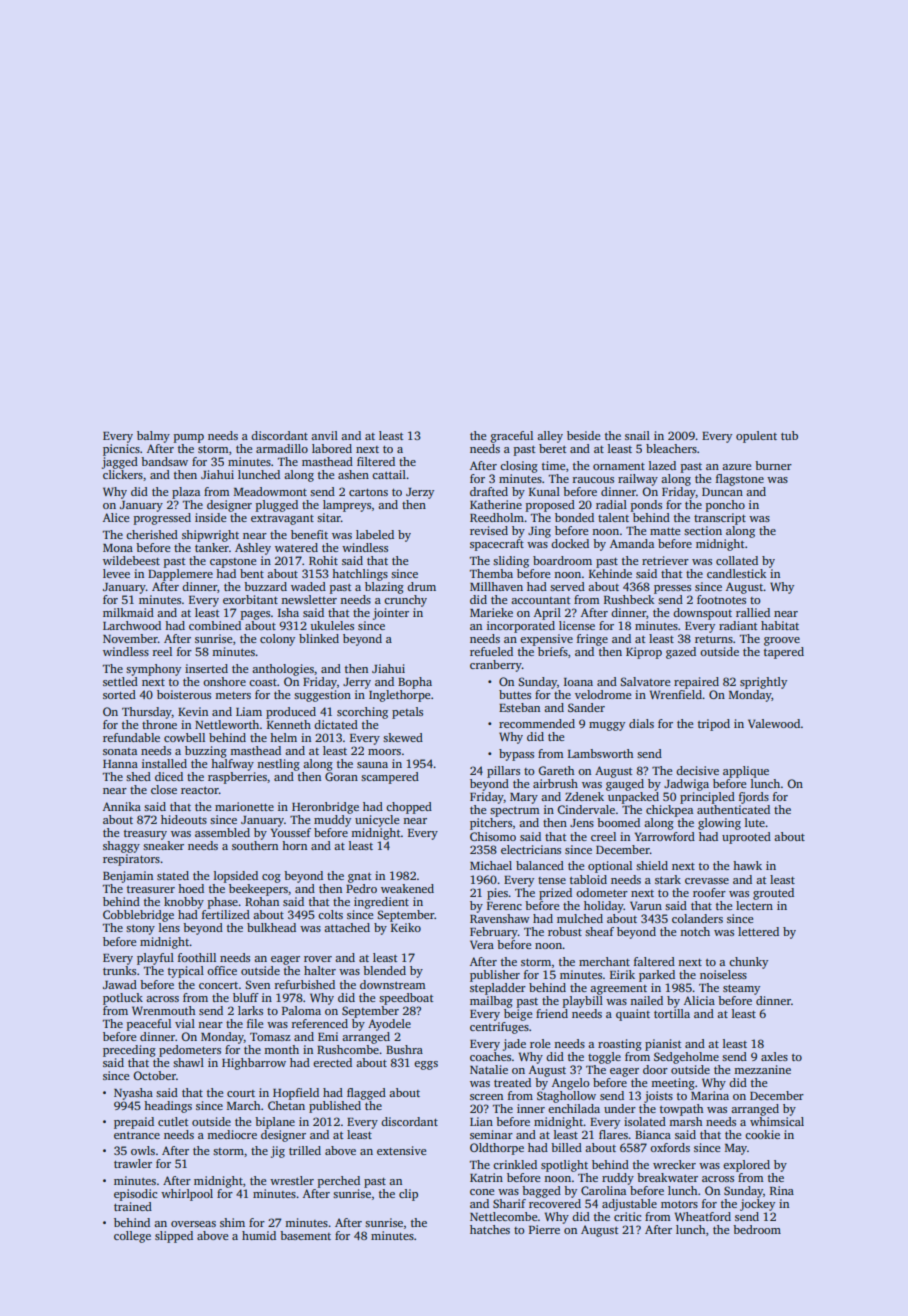  What do you see at coordinates (633, 1015) in the screenshot?
I see `quaint` at bounding box center [633, 1015].
